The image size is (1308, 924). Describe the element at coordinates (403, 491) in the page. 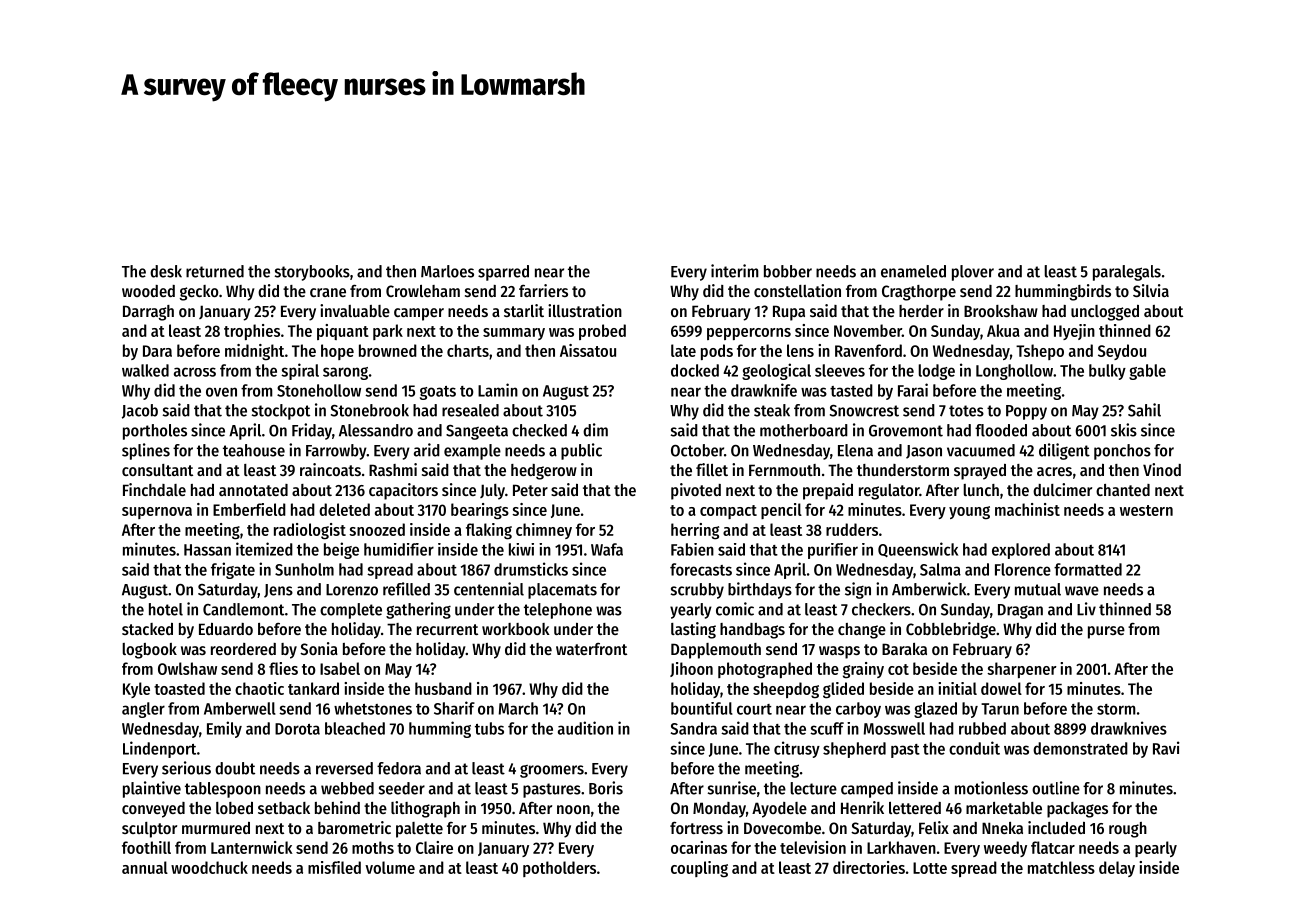

I see `capacitors` at that location.
